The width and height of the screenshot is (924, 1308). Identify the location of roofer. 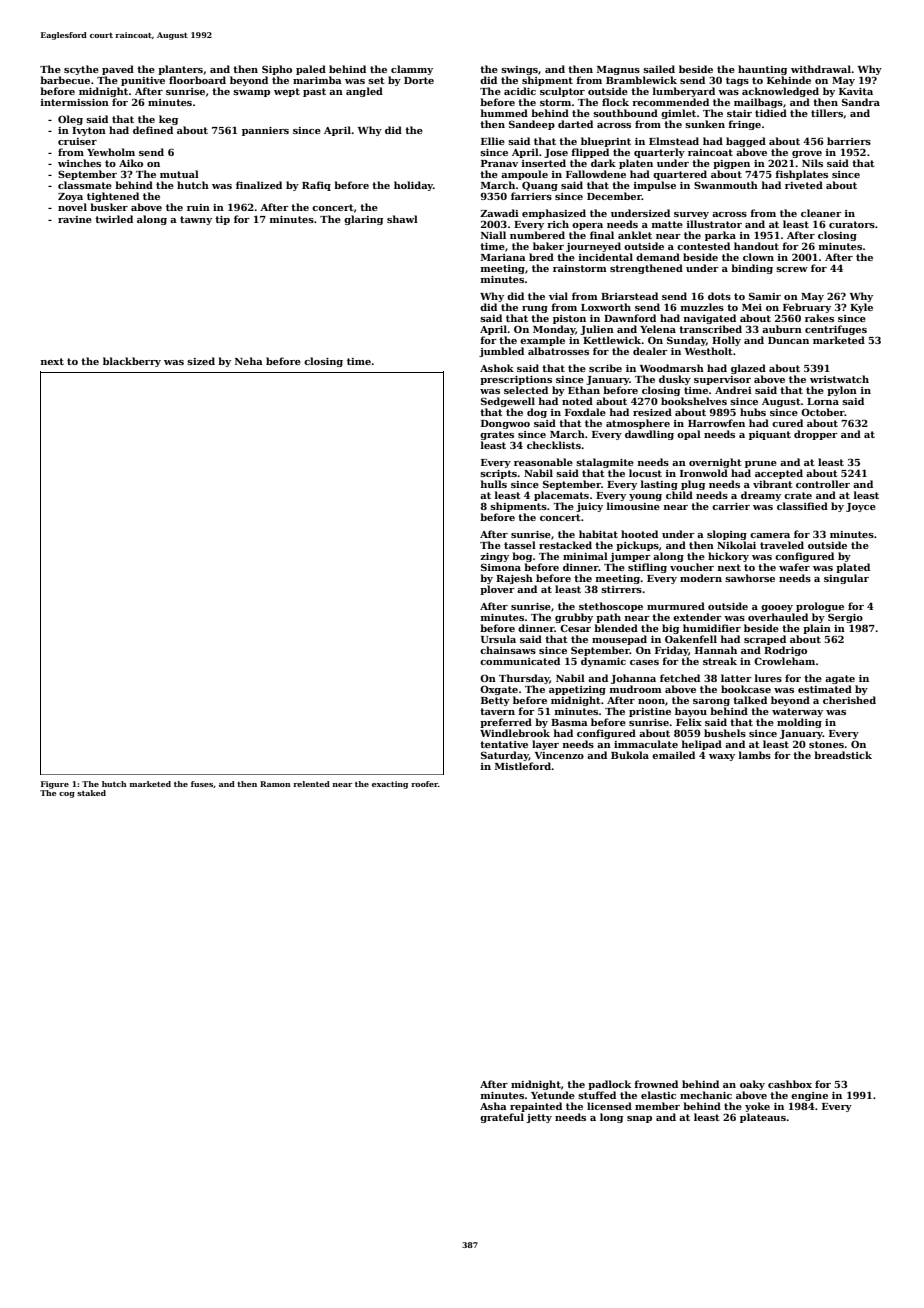
(424, 784).
